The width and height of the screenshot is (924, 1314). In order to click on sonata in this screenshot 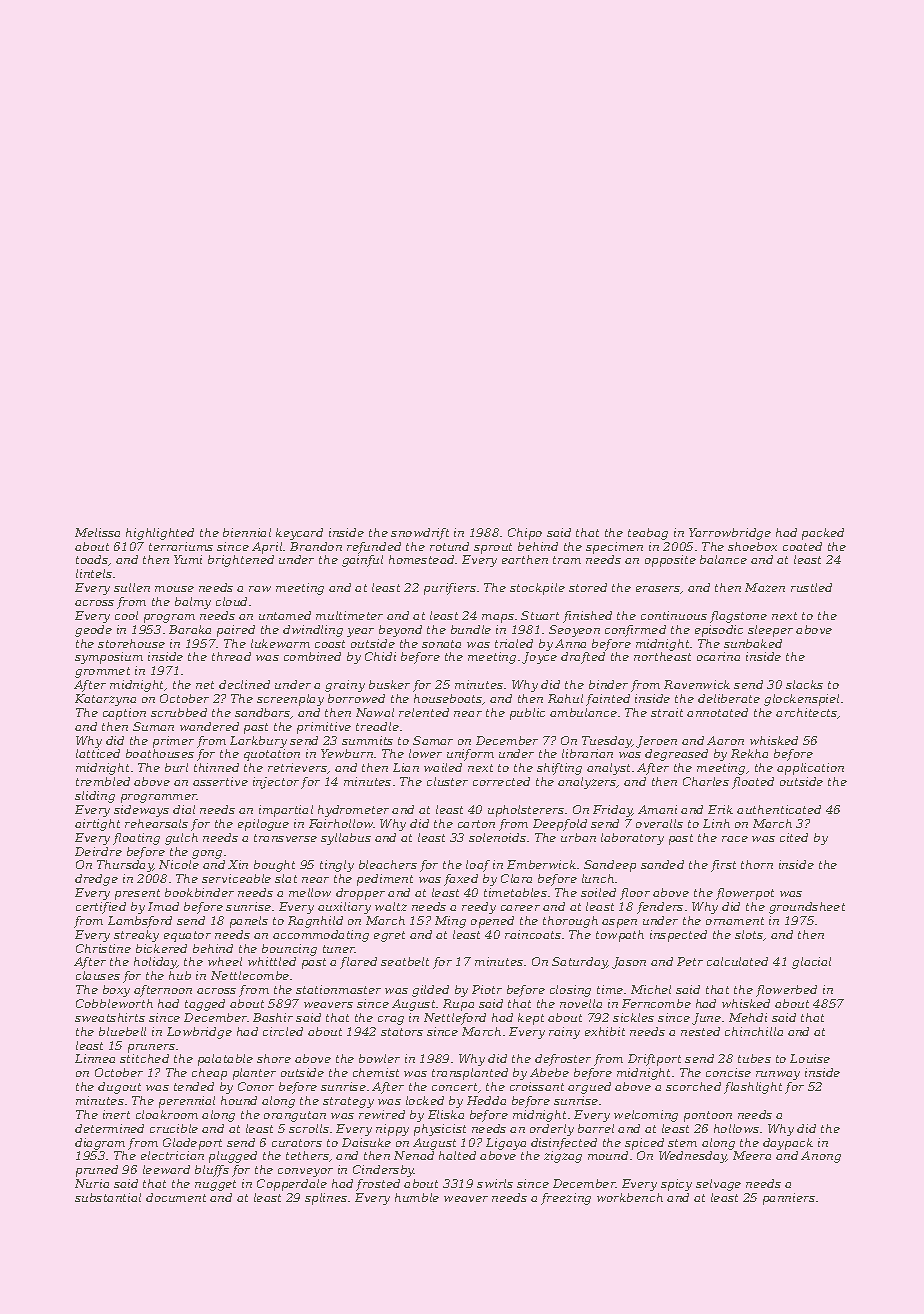, I will do `click(441, 644)`.
